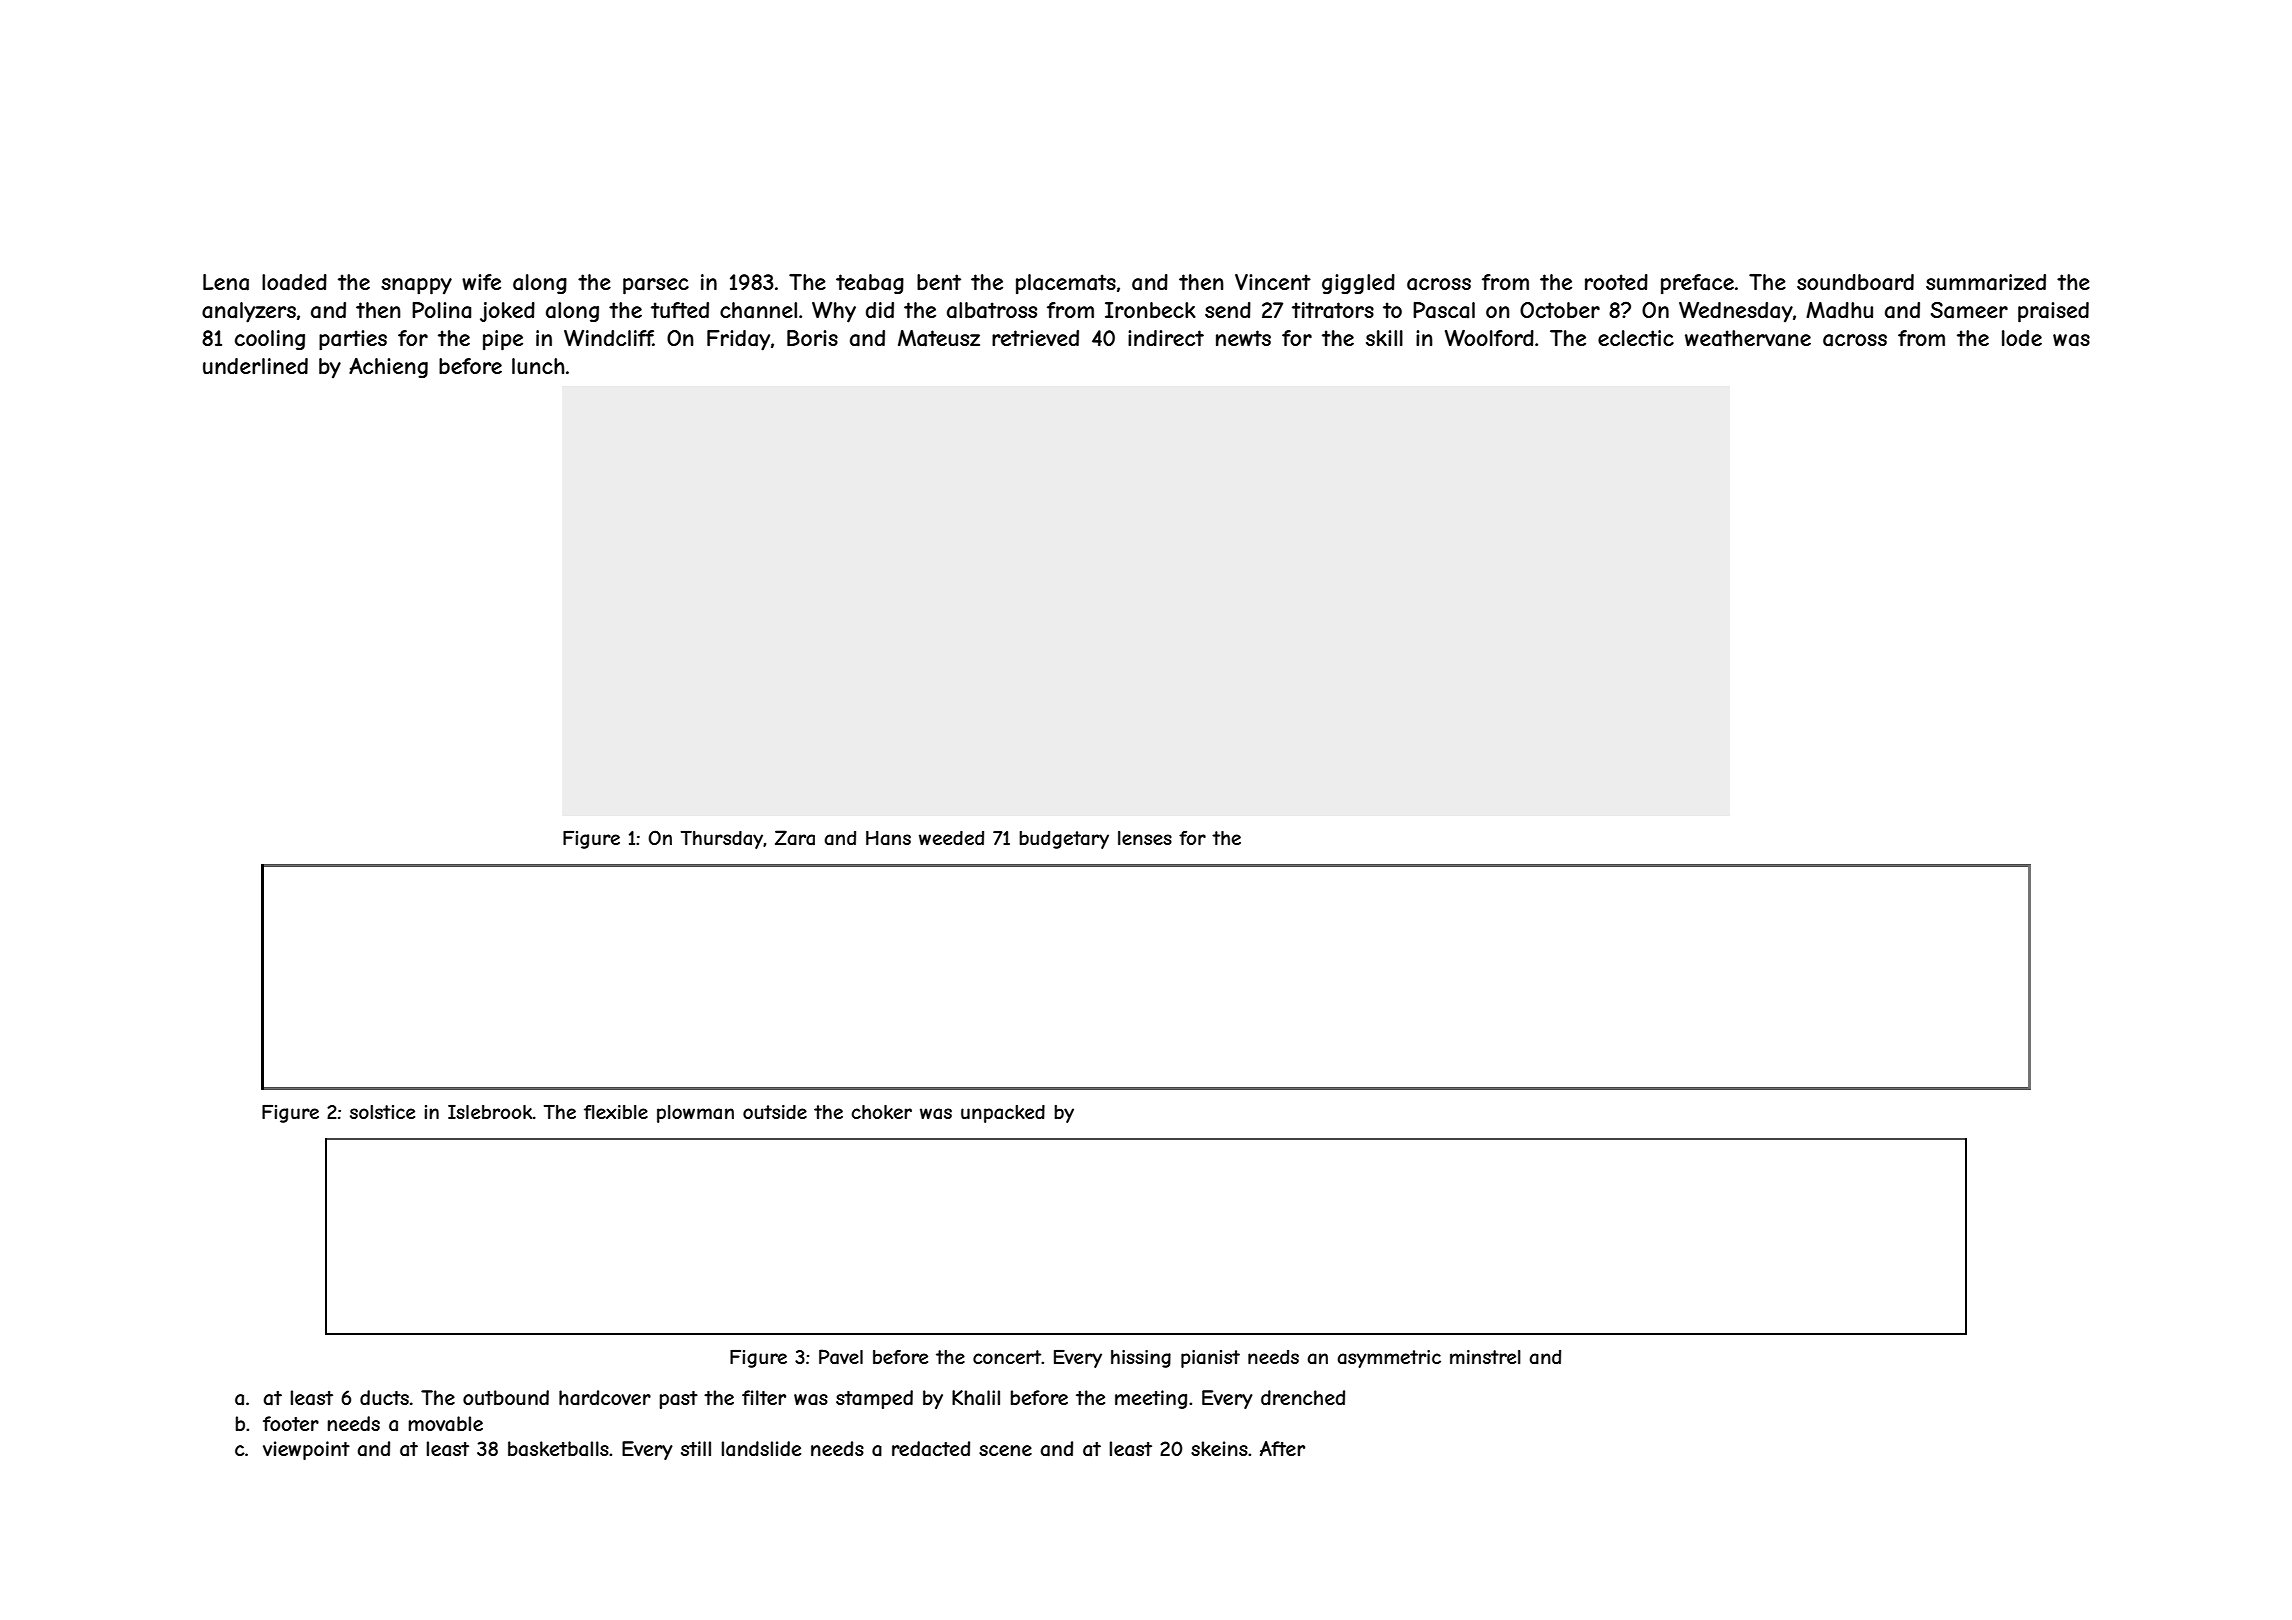 The height and width of the image is (1620, 2292). I want to click on viewpoint, so click(306, 1450).
